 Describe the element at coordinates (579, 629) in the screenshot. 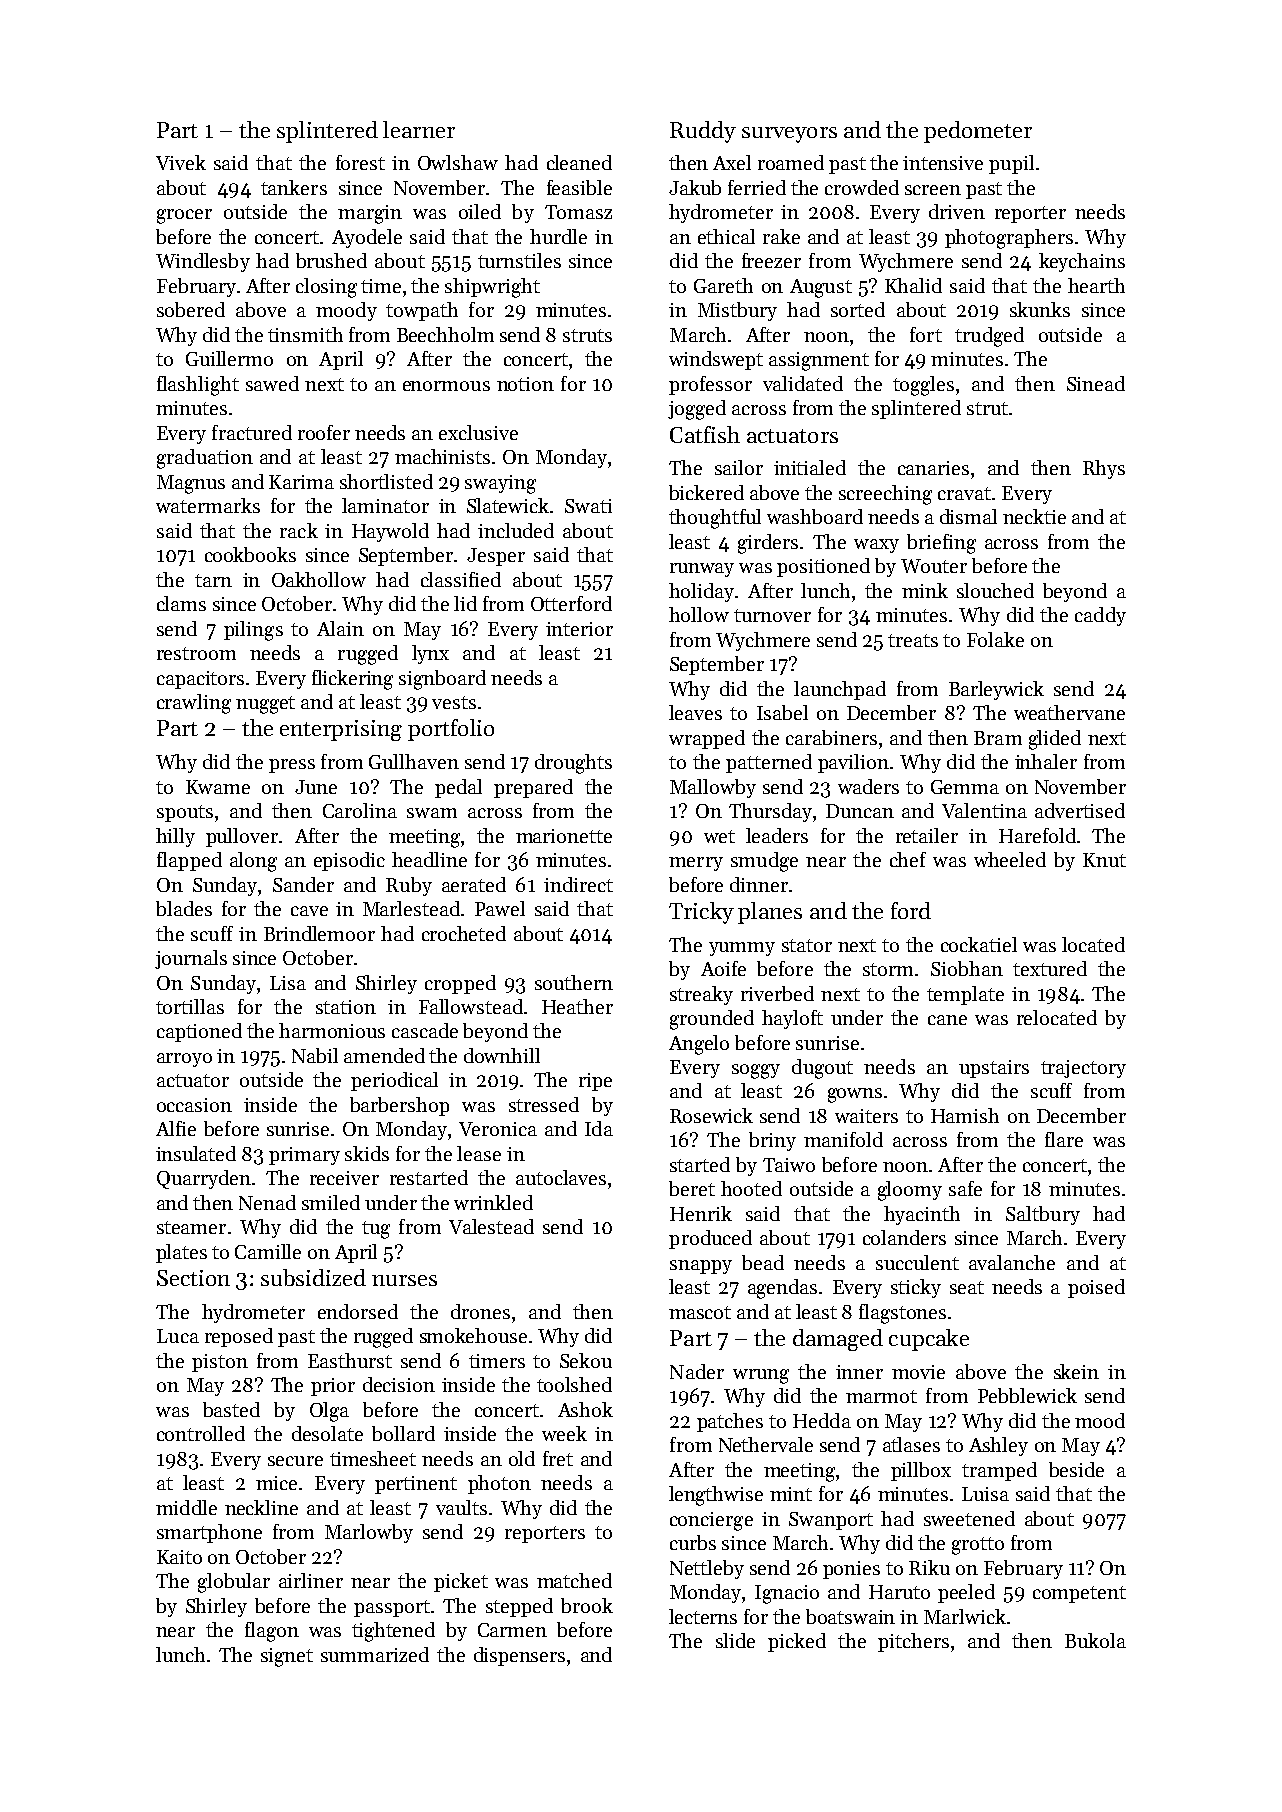

I see `interior` at that location.
